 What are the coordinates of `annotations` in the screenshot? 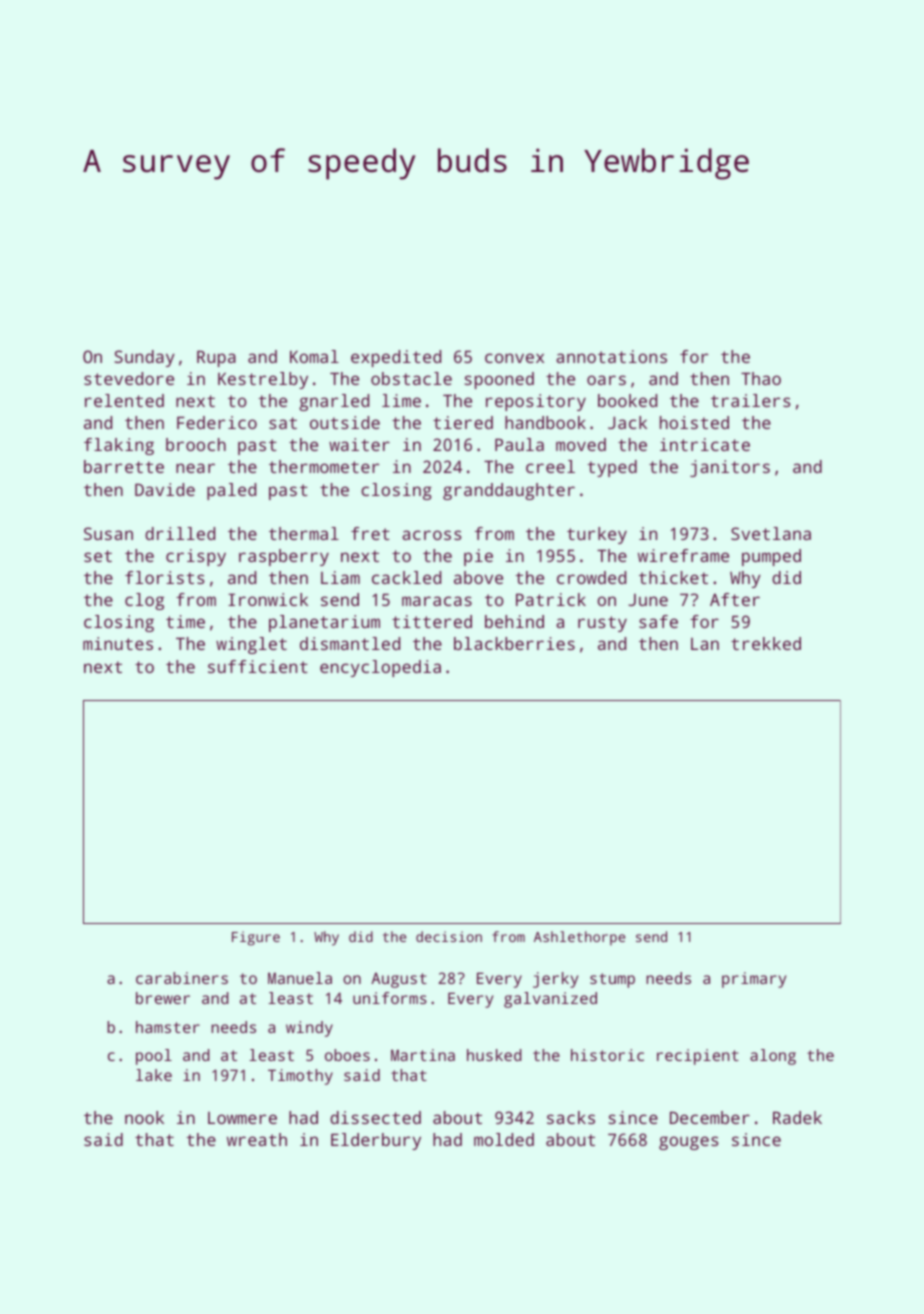 It's located at (611, 356).
